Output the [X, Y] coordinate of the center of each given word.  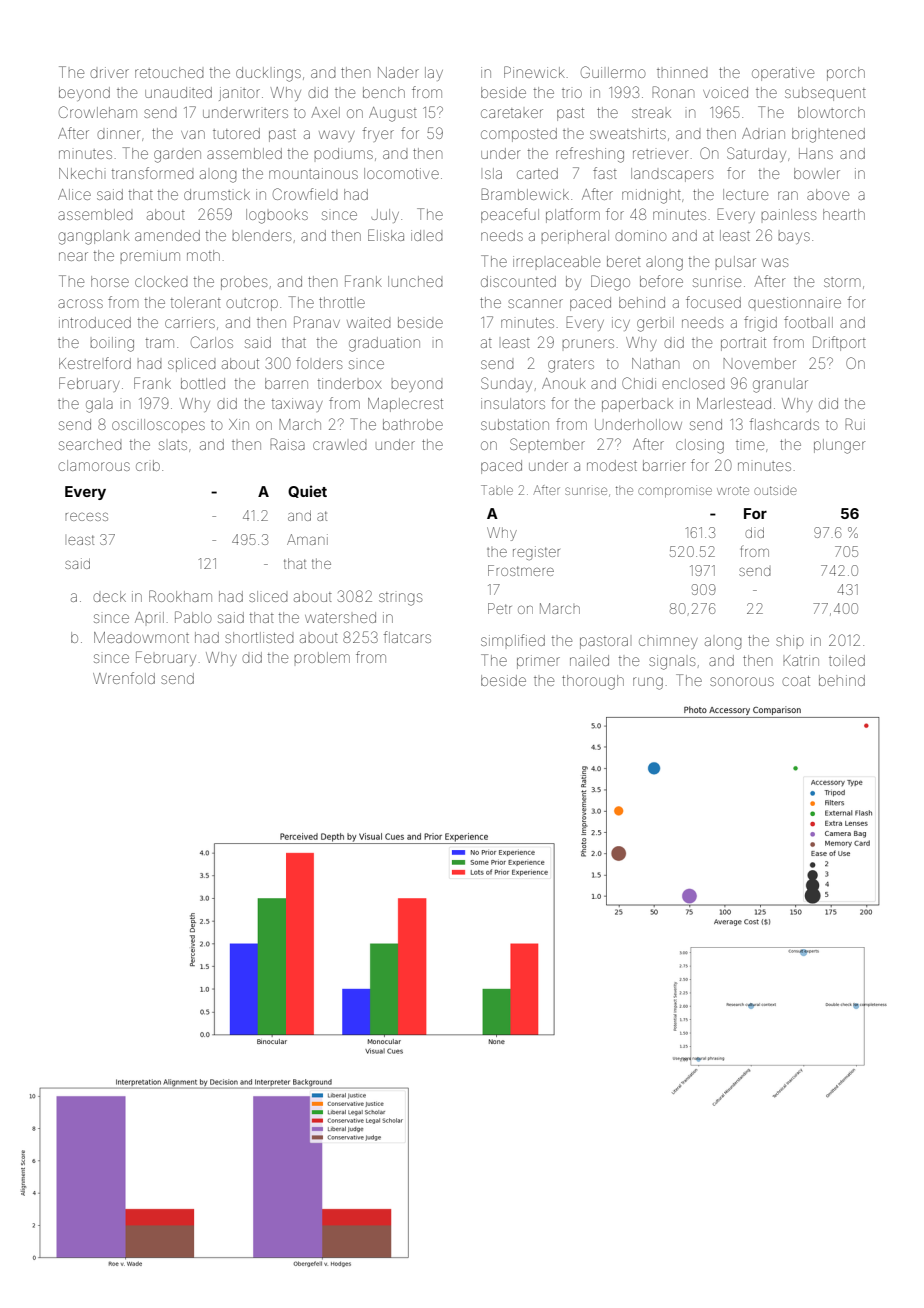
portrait [743, 344]
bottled [203, 383]
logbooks [277, 216]
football [808, 322]
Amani [307, 539]
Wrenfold [124, 678]
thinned [682, 73]
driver [109, 72]
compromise [675, 492]
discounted [518, 281]
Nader [398, 72]
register [536, 553]
